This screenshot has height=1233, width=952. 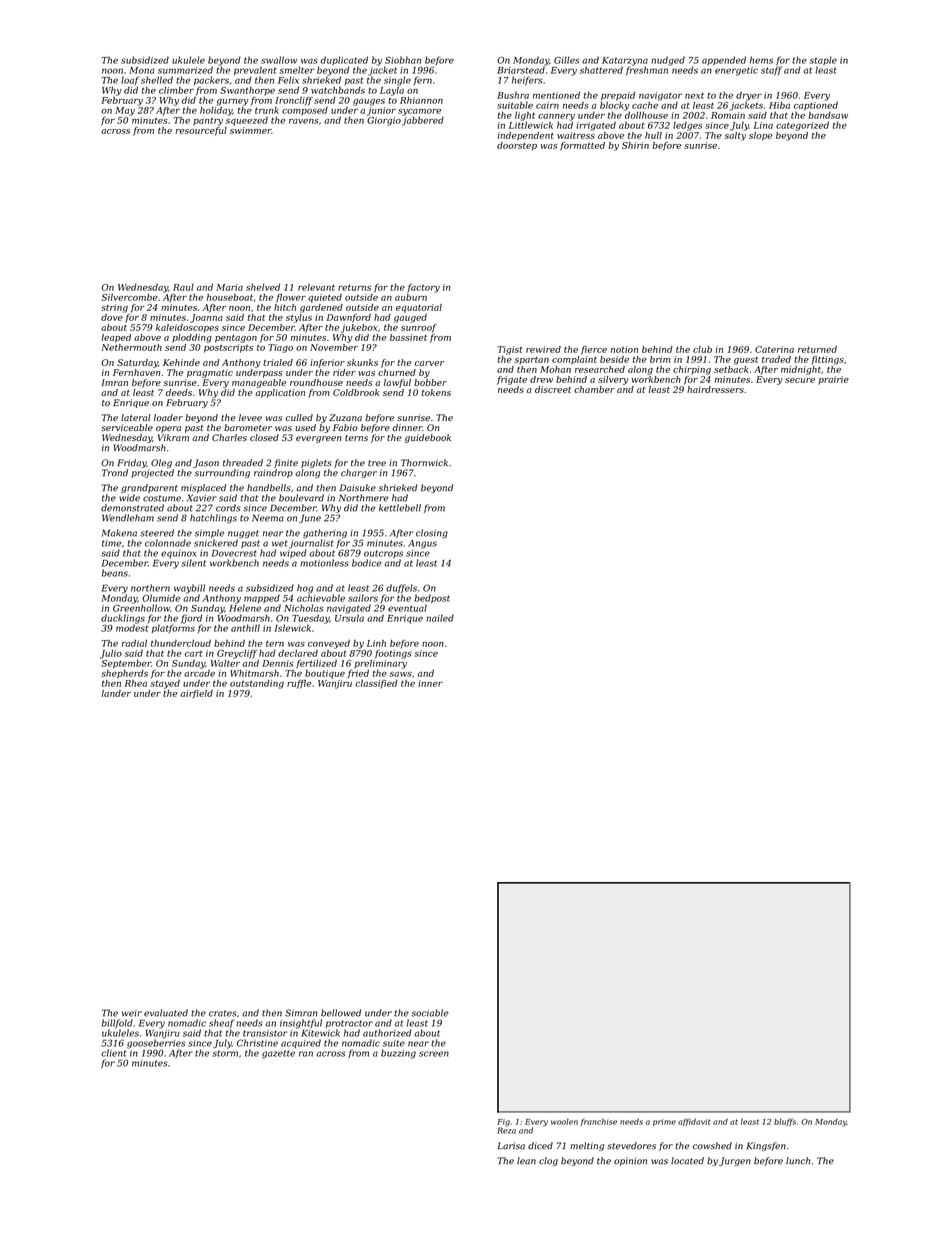 What do you see at coordinates (515, 105) in the screenshot?
I see `suitable` at bounding box center [515, 105].
